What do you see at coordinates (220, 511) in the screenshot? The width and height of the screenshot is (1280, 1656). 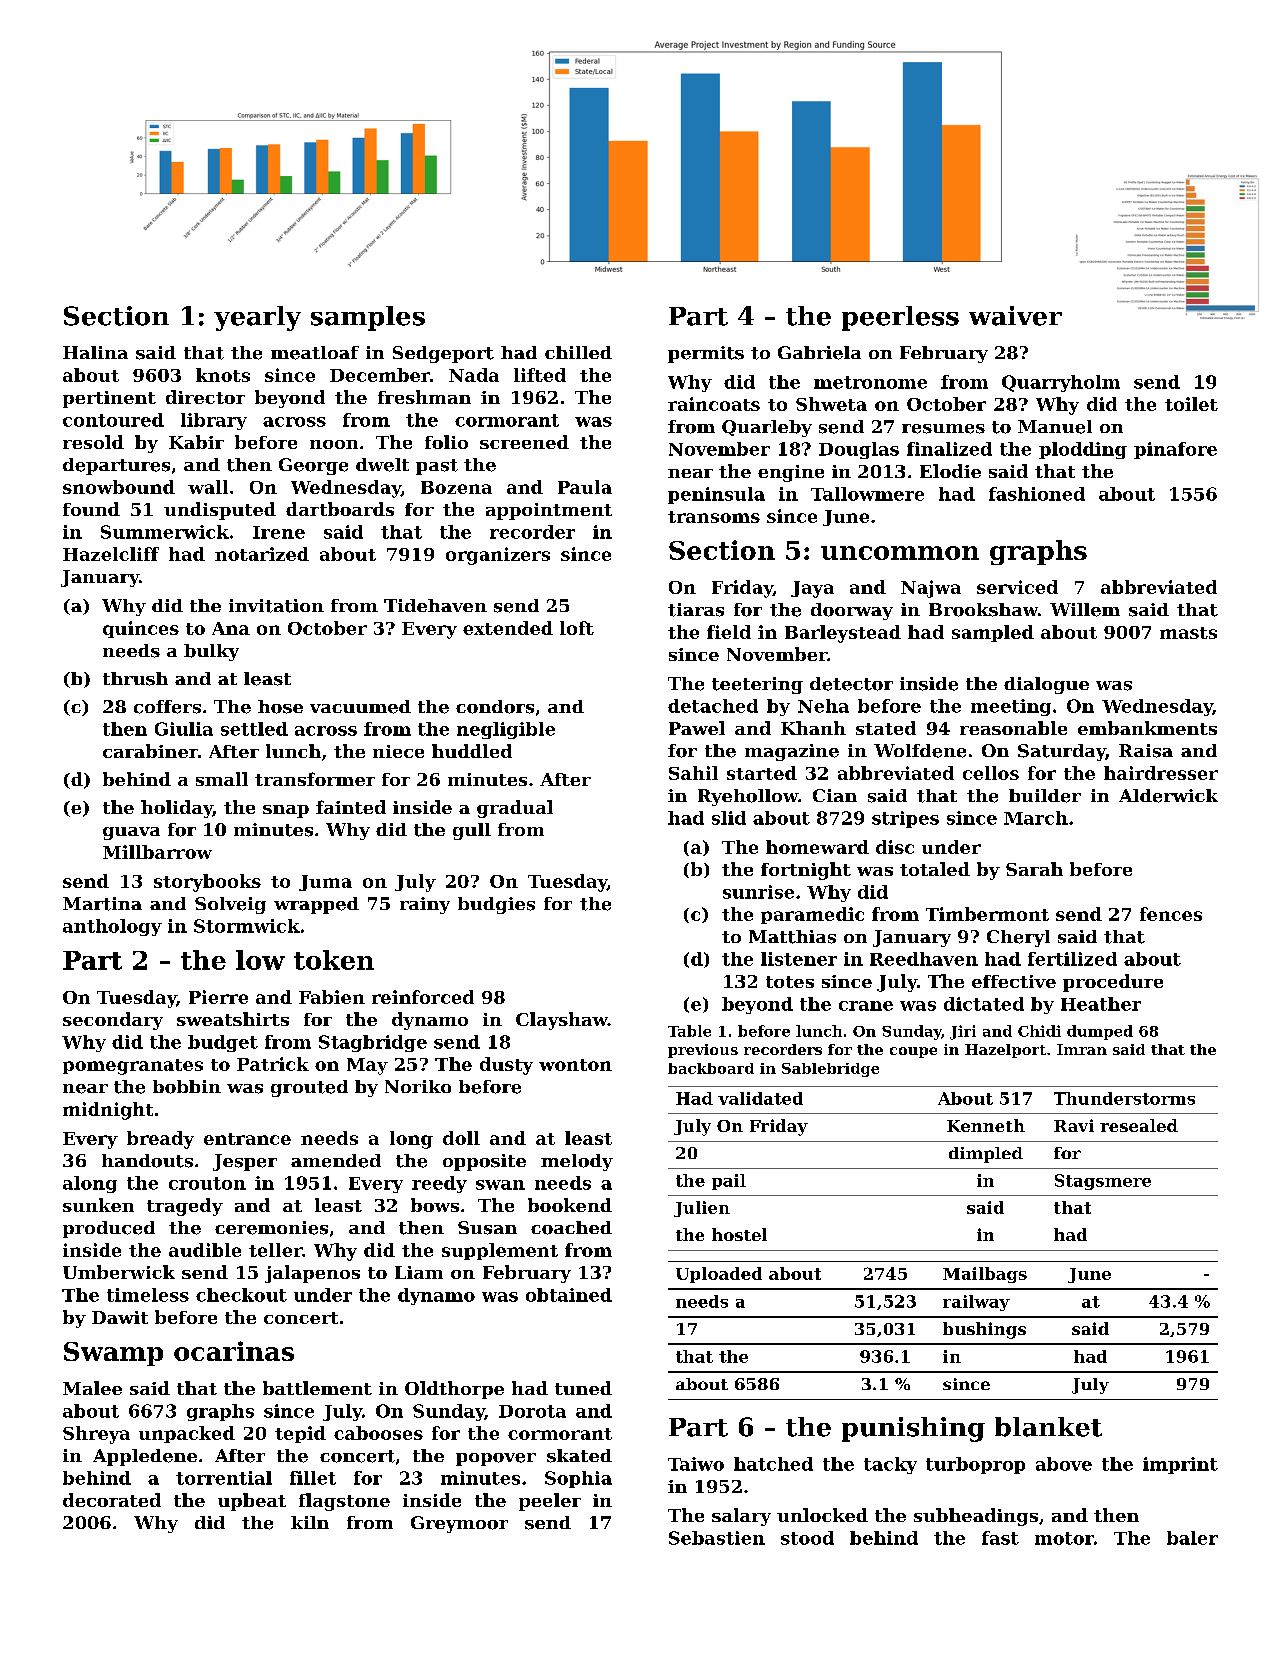 I see `undisputed` at bounding box center [220, 511].
